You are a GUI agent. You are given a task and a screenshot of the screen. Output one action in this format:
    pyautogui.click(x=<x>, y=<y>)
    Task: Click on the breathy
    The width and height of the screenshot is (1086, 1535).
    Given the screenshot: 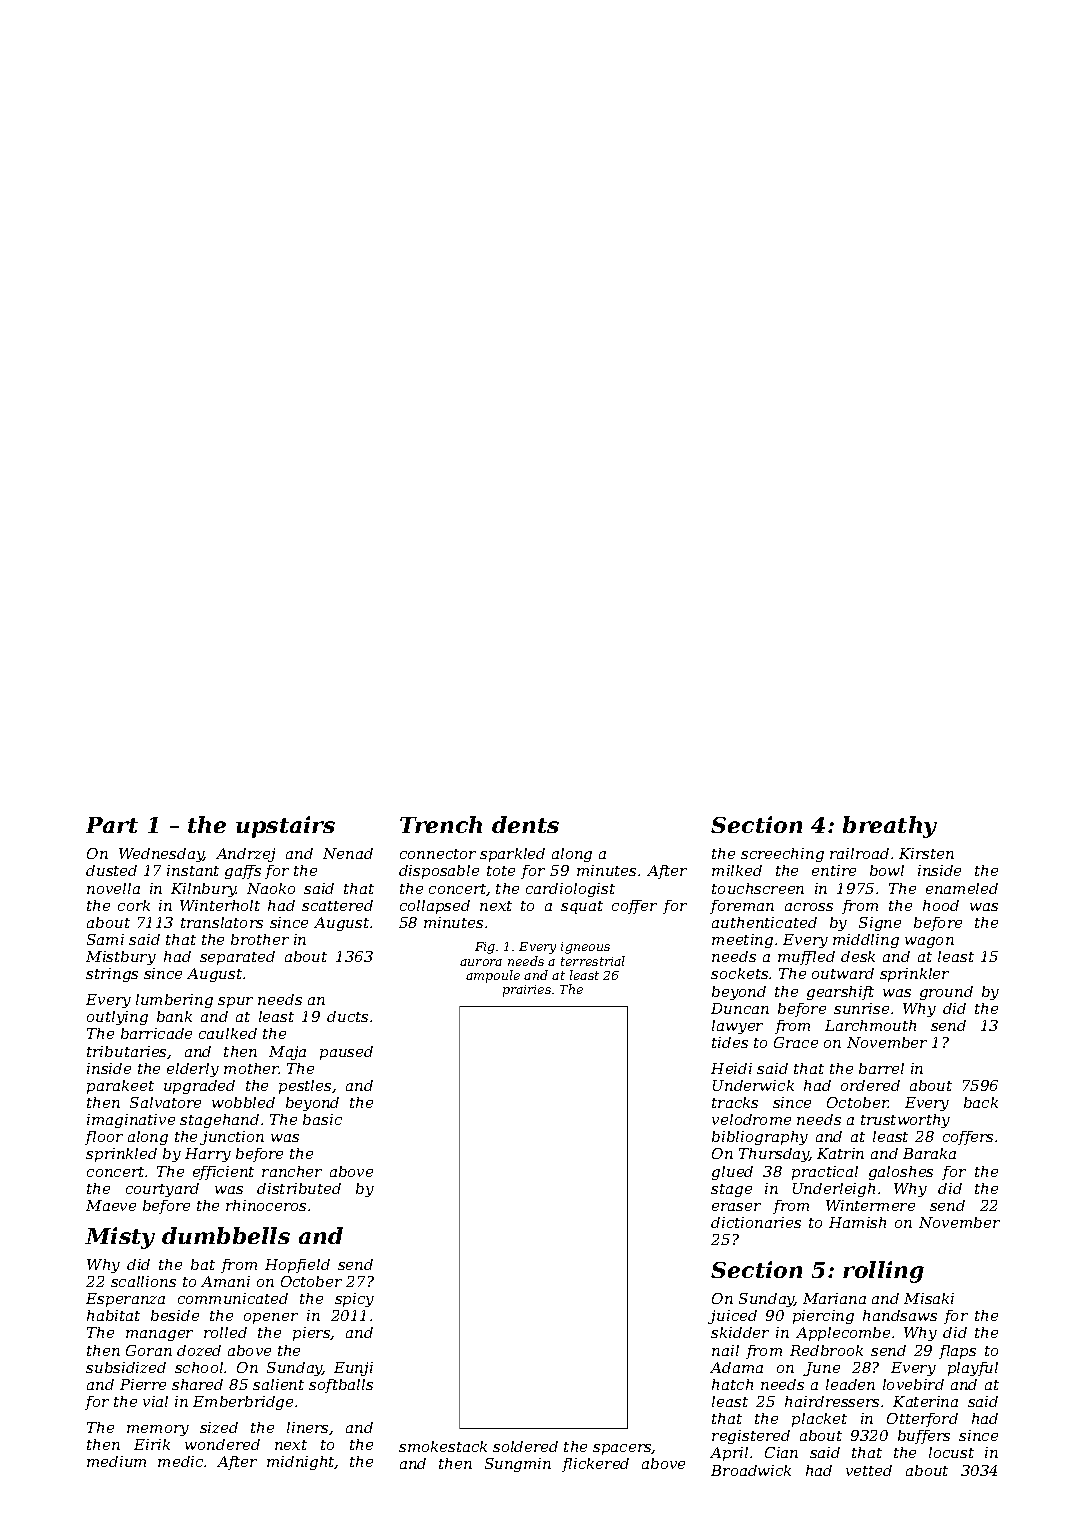 What is the action you would take?
    pyautogui.click(x=890, y=827)
